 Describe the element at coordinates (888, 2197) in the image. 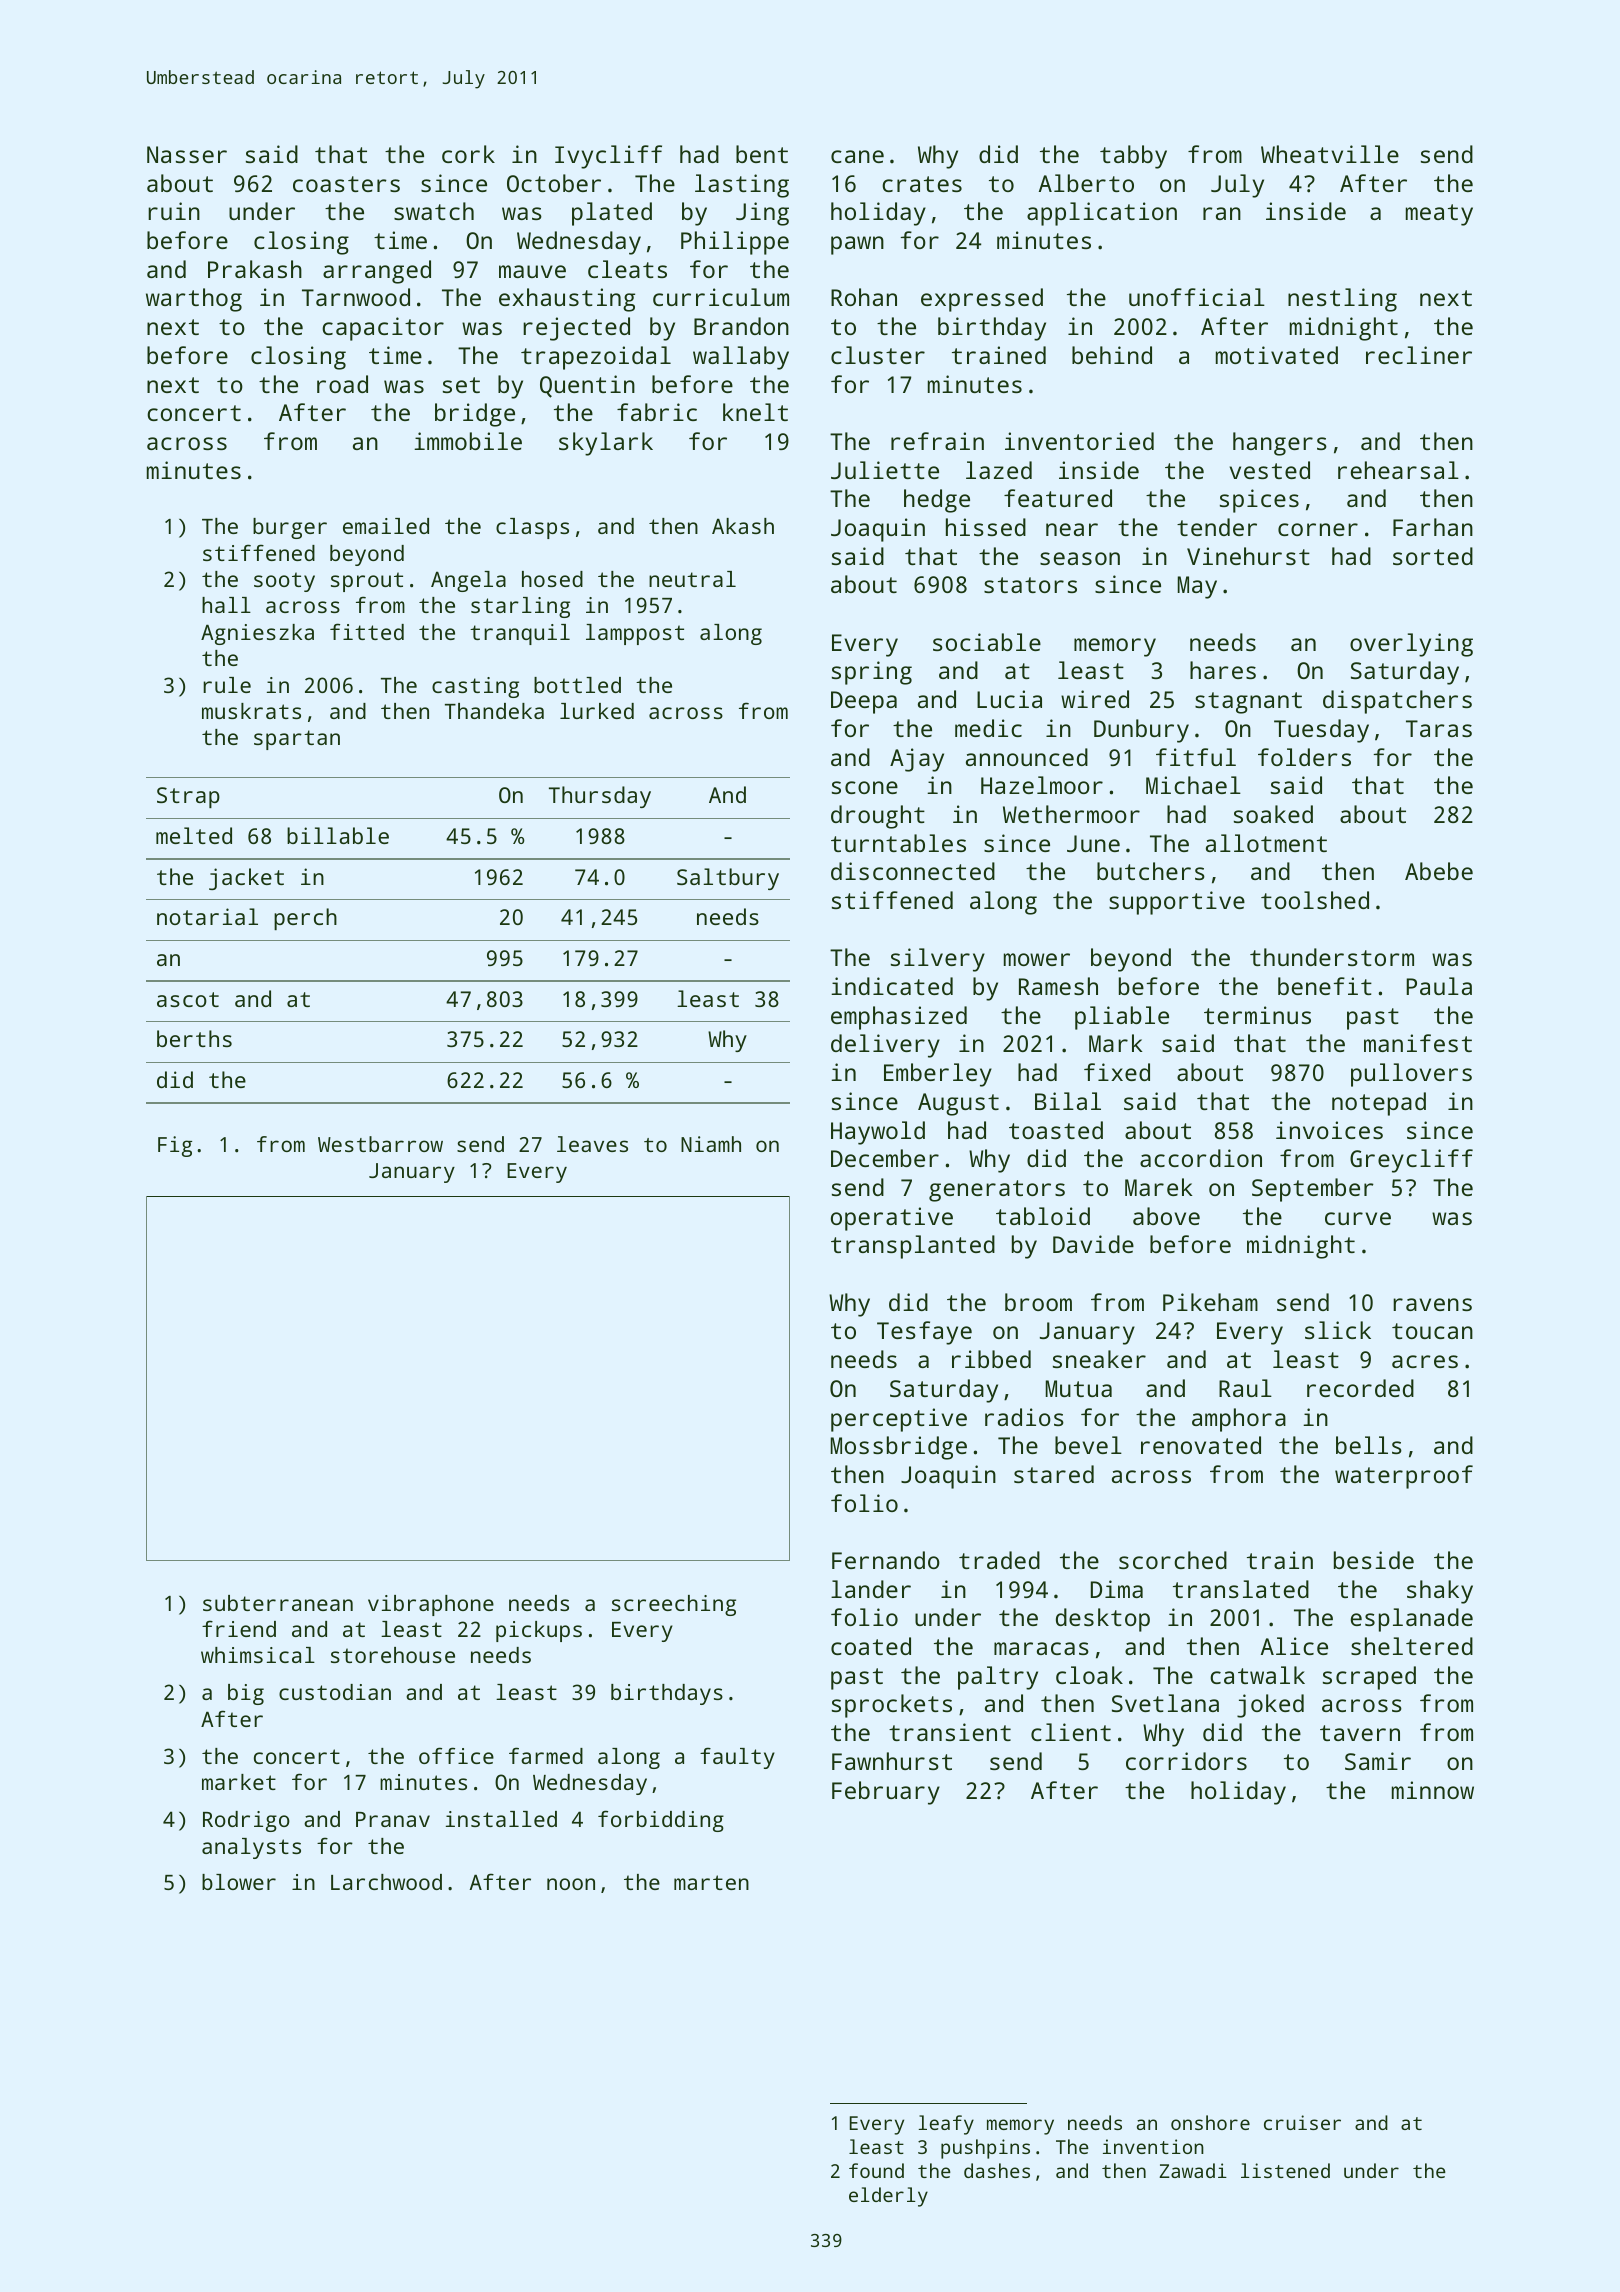

I see `elderly` at that location.
